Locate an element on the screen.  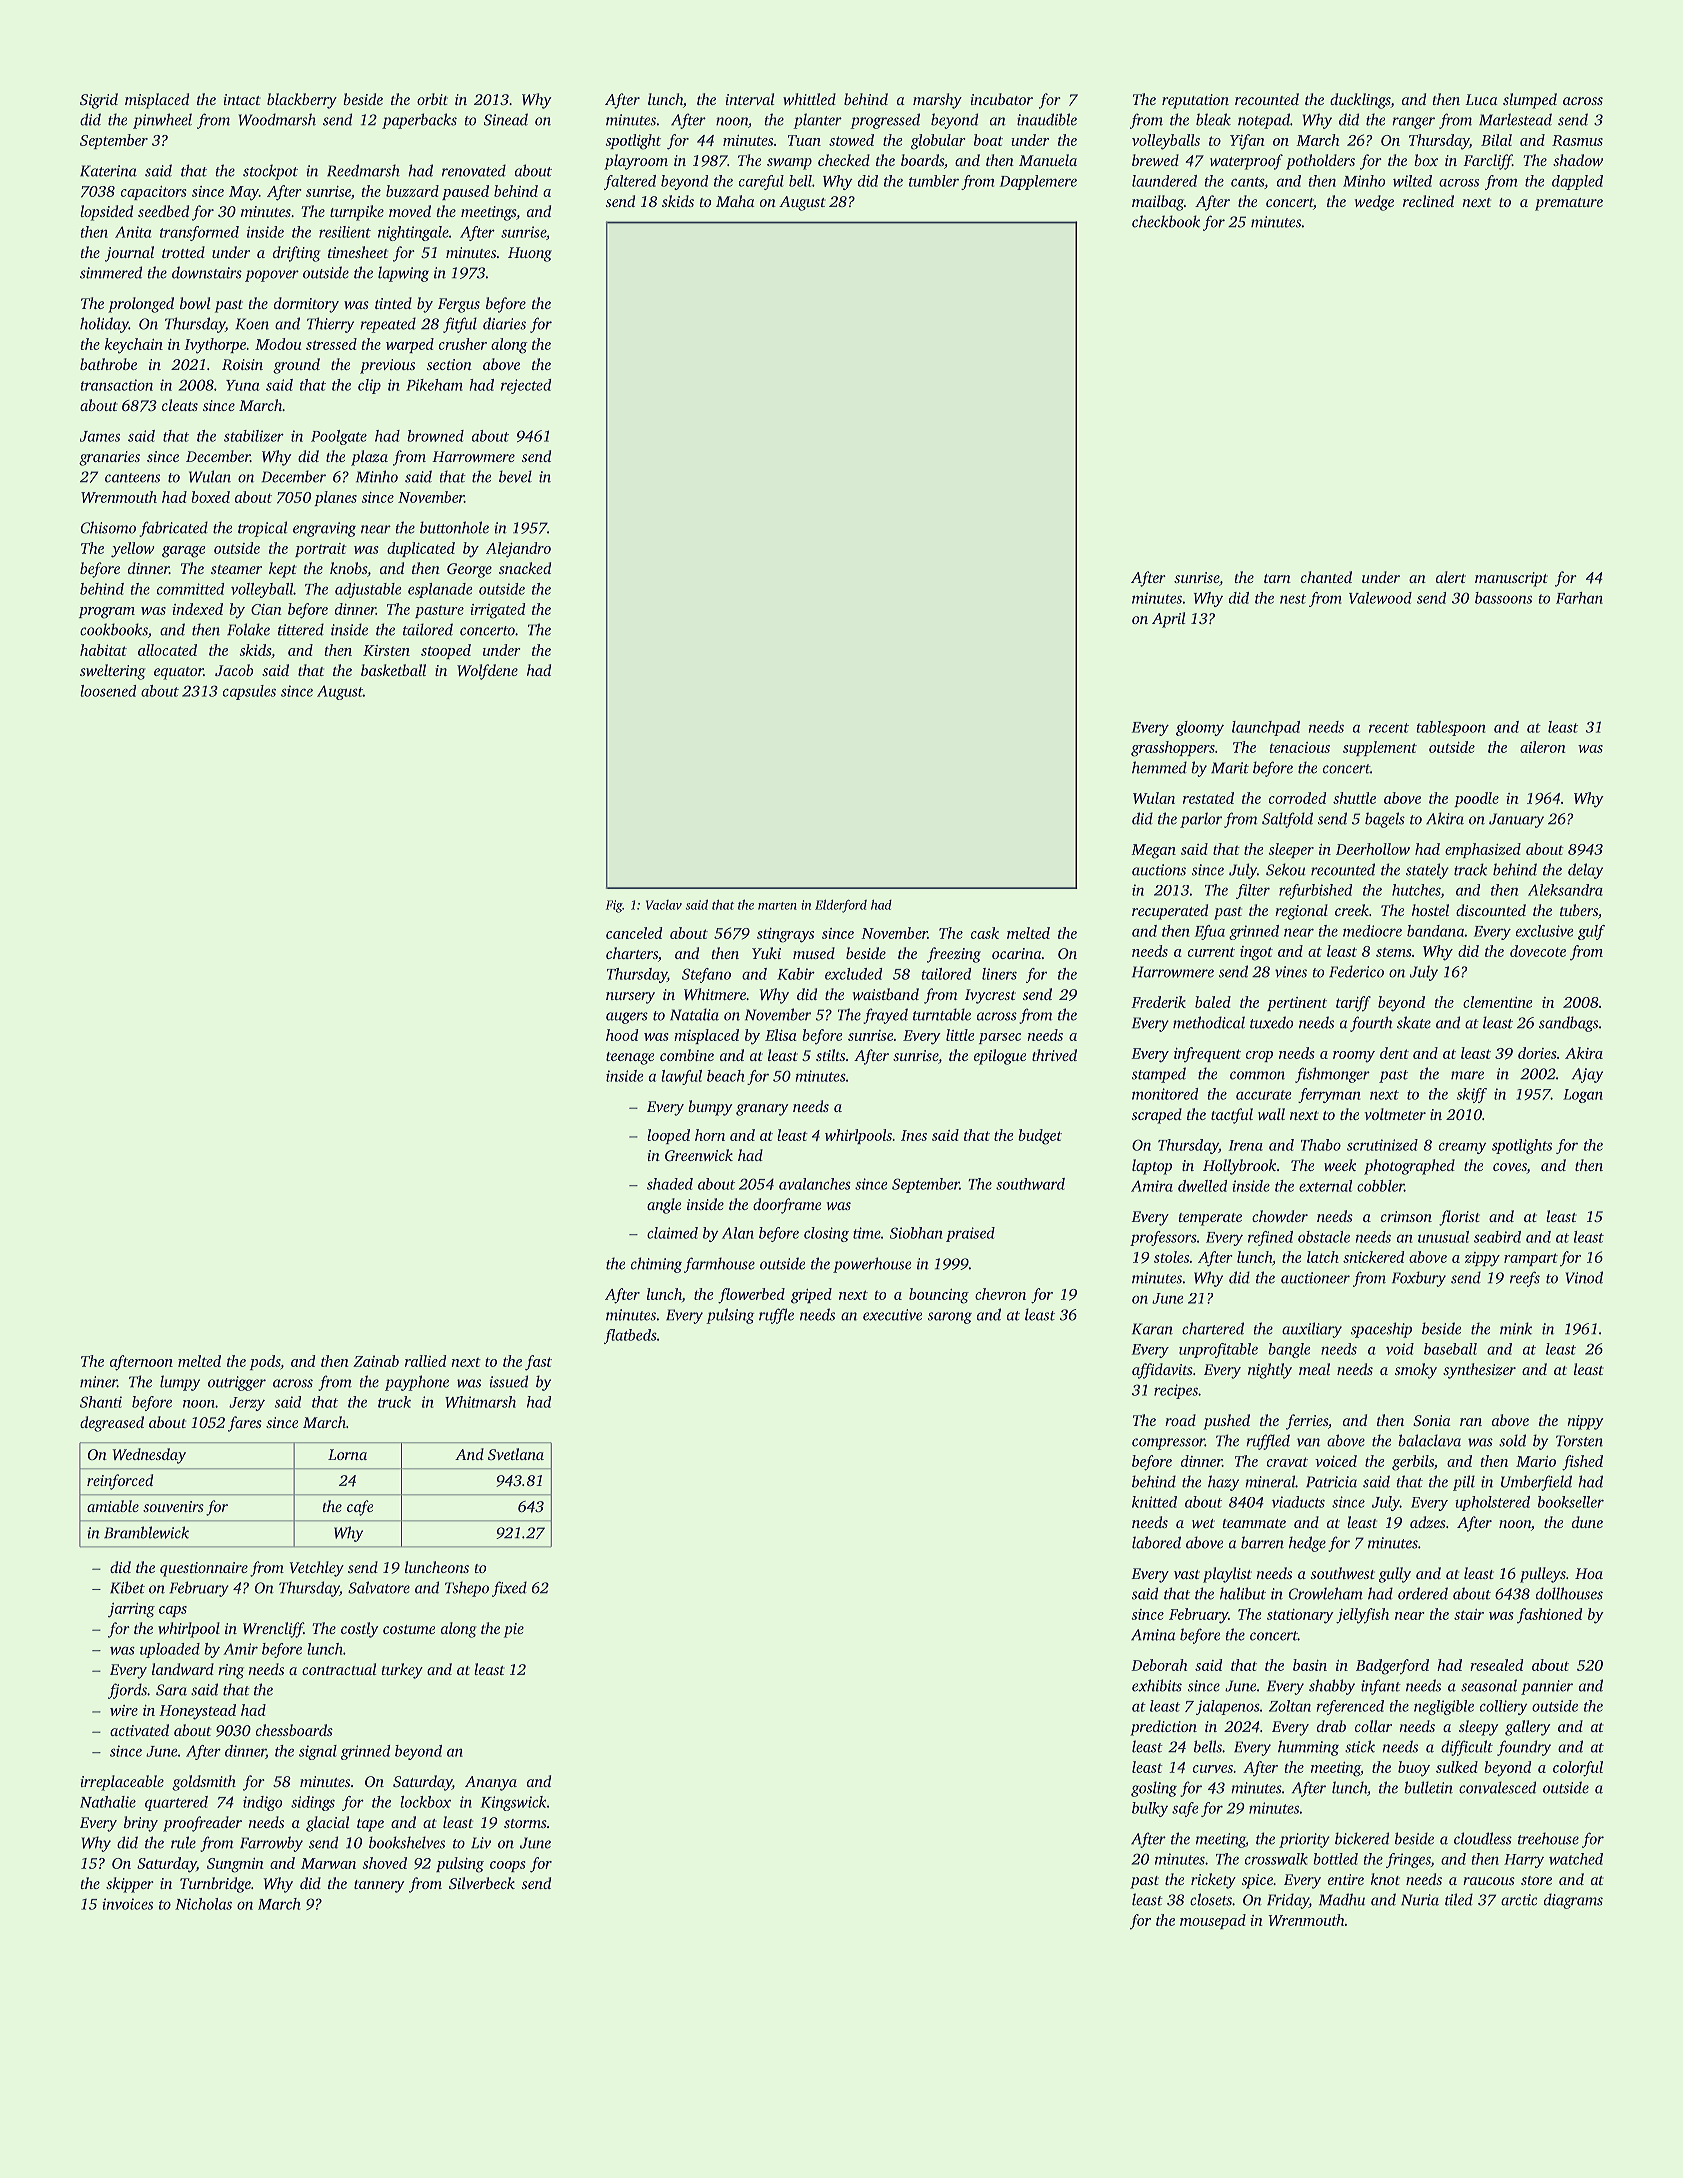
Sigrid is located at coordinates (99, 101).
